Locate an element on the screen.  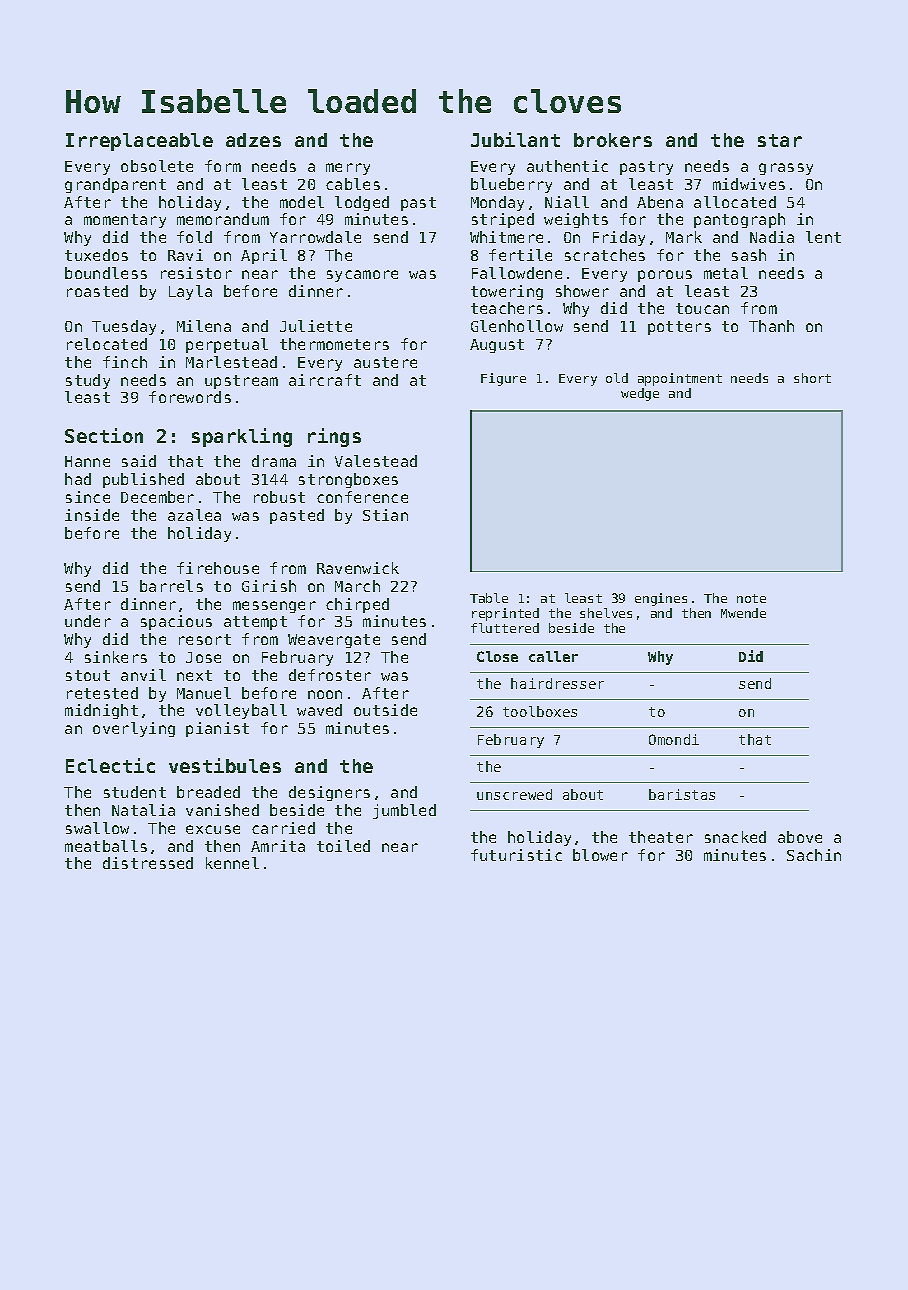
under is located at coordinates (88, 621).
